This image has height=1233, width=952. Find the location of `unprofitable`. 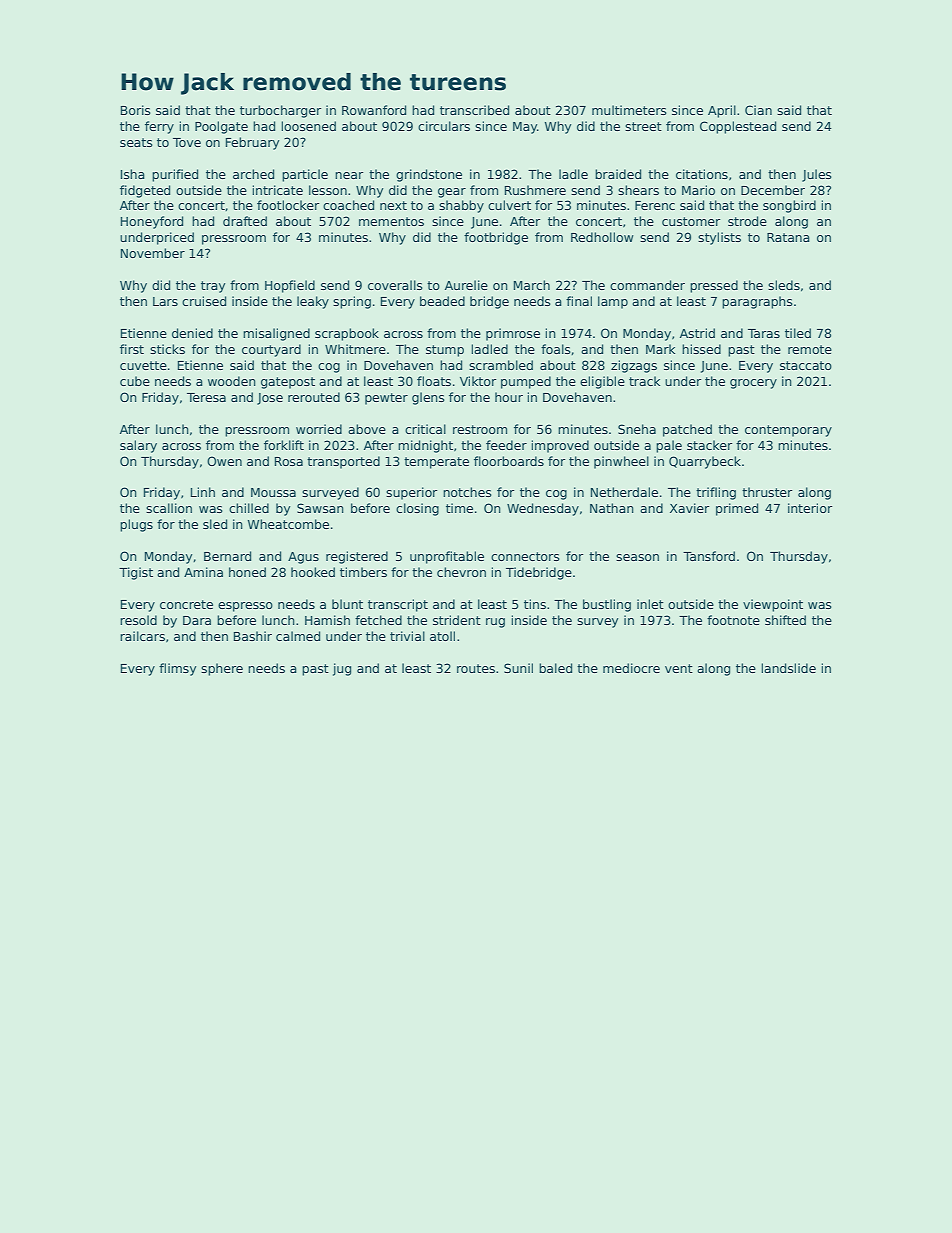

unprofitable is located at coordinates (447, 557).
